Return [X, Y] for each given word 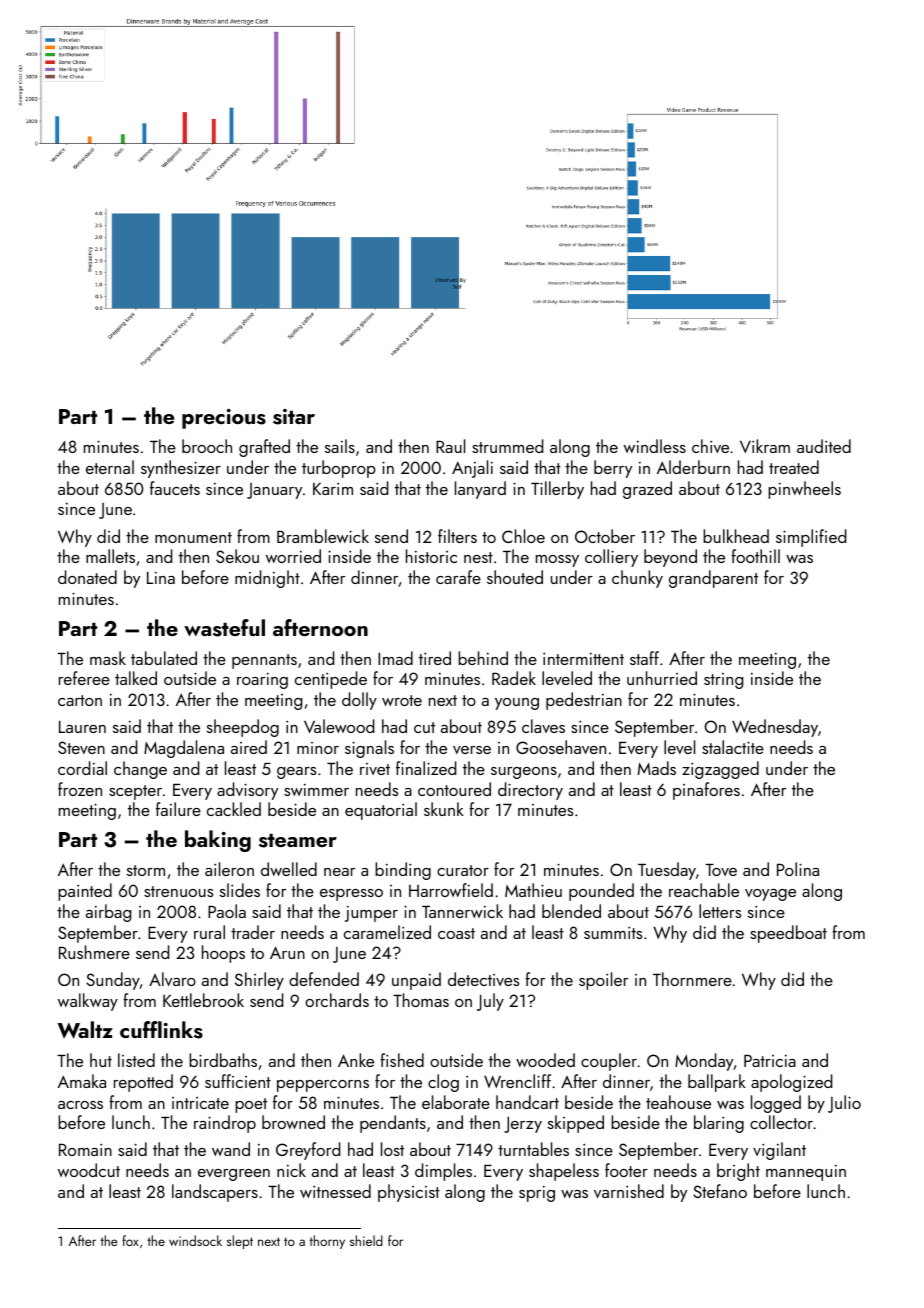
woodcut [89, 1170]
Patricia [770, 1061]
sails [340, 446]
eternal [110, 467]
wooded [545, 1060]
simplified [811, 538]
